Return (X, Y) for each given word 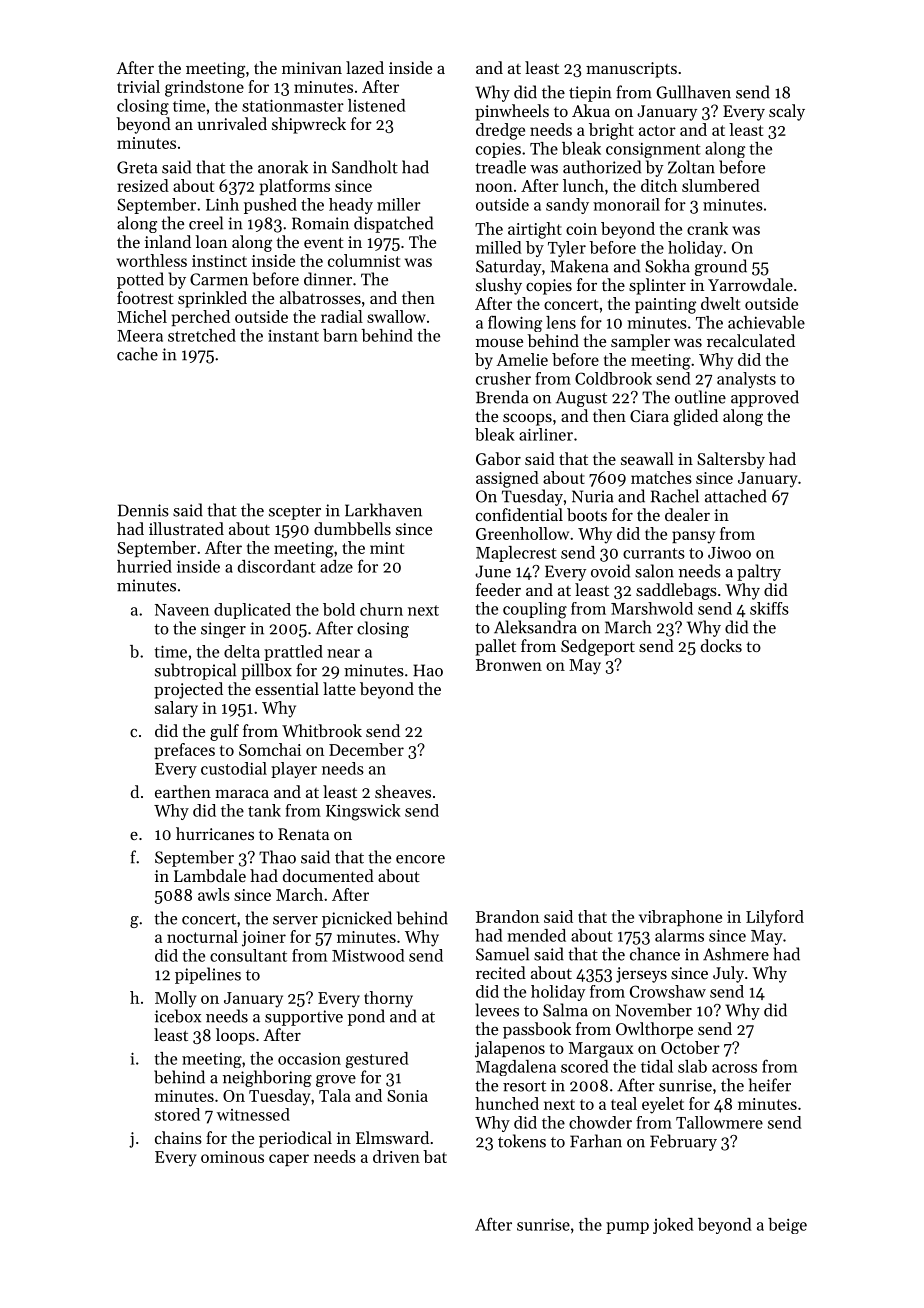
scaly (787, 112)
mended (536, 935)
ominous (232, 1157)
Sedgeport (598, 647)
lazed (365, 67)
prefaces (184, 751)
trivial (138, 86)
